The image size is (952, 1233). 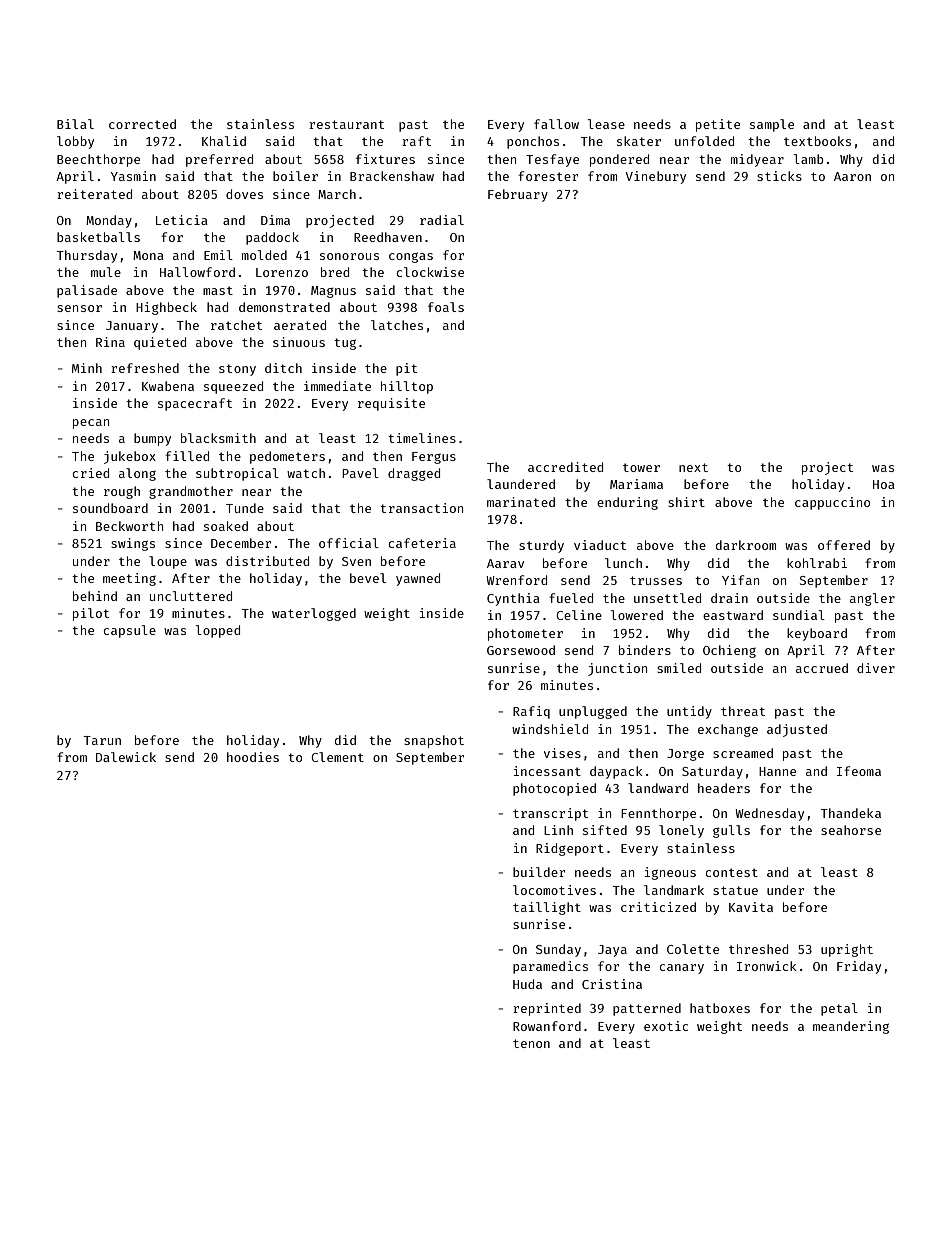 What do you see at coordinates (541, 546) in the screenshot?
I see `sturdy` at bounding box center [541, 546].
